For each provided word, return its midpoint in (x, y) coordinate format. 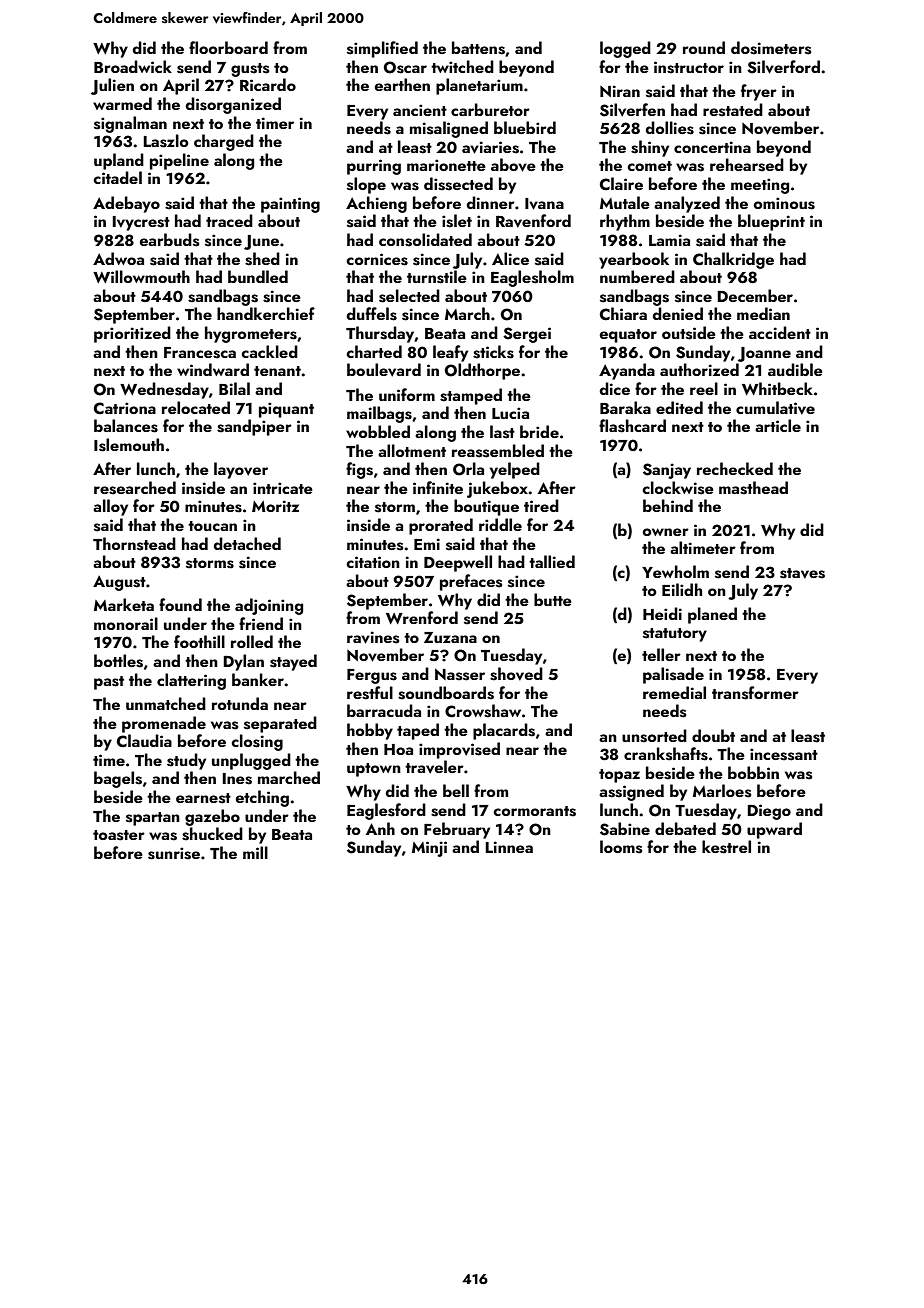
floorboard (228, 47)
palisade (673, 675)
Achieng (376, 204)
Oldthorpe (482, 371)
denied (678, 313)
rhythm (625, 222)
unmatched (166, 703)
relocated (196, 407)
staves (802, 573)
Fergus (372, 676)
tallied (552, 561)
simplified (382, 49)
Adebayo (126, 204)
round (704, 47)
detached (247, 543)
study (186, 761)
